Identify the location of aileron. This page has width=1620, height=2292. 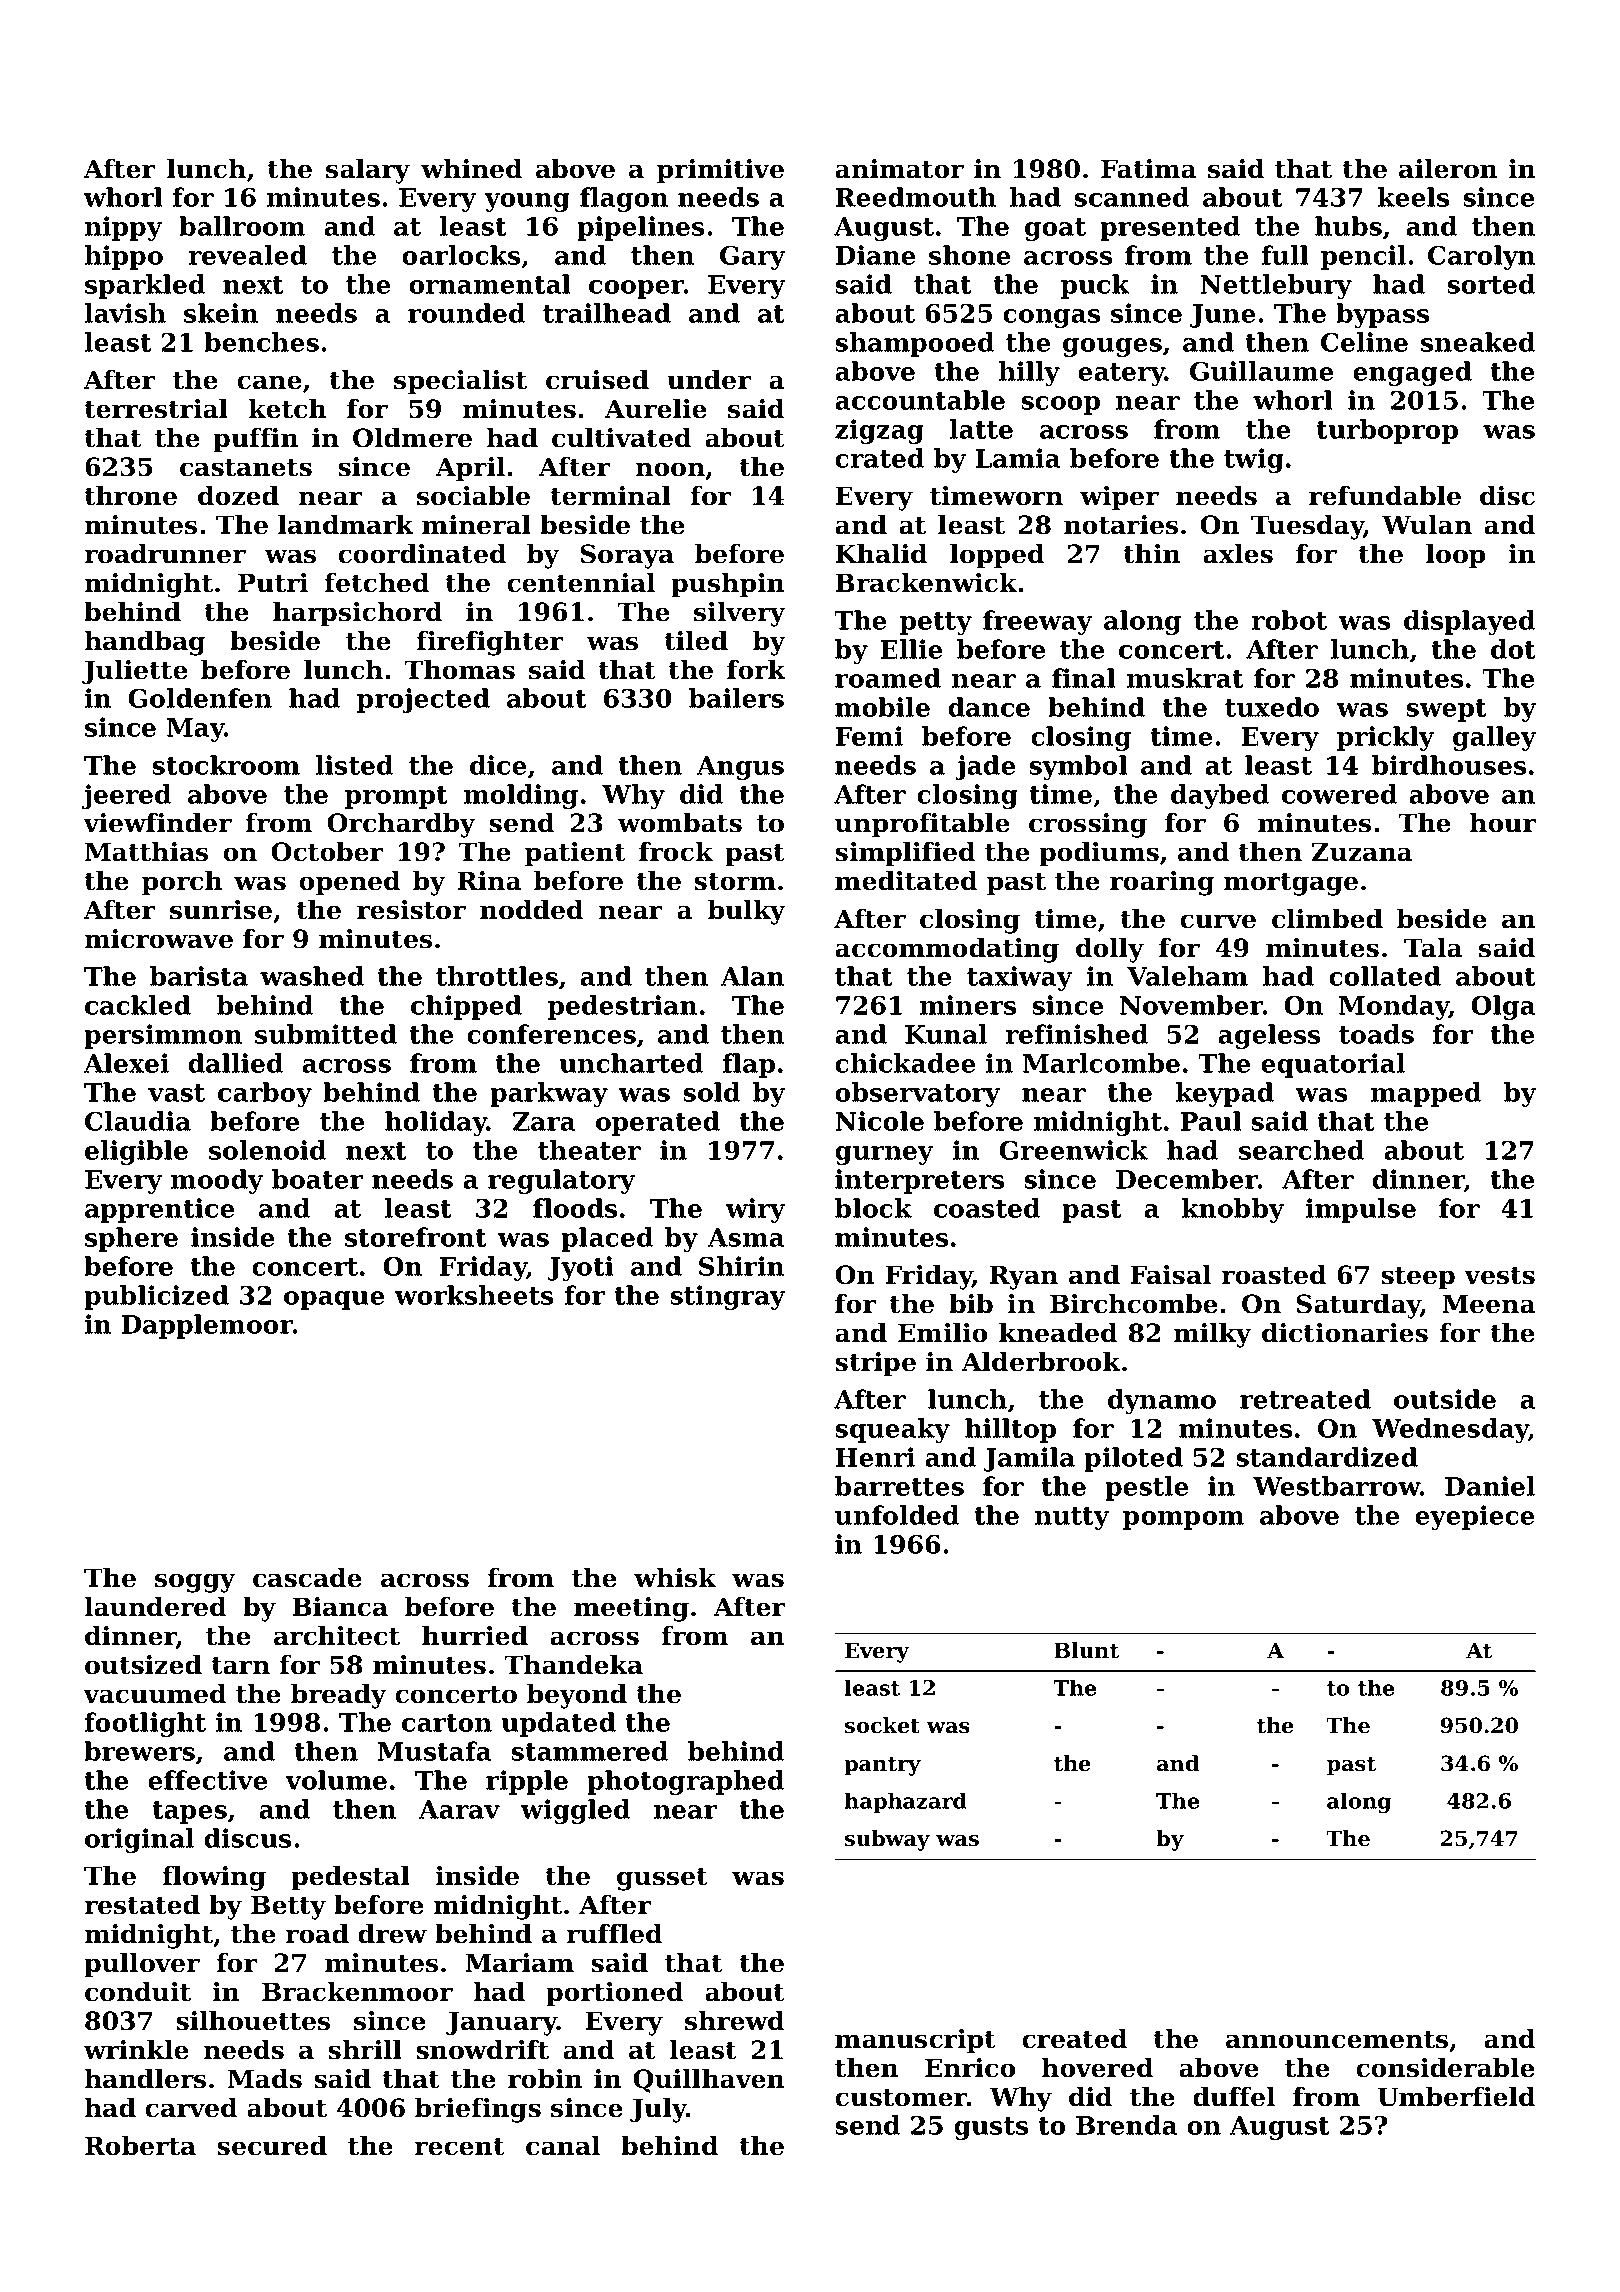
(1448, 169).
